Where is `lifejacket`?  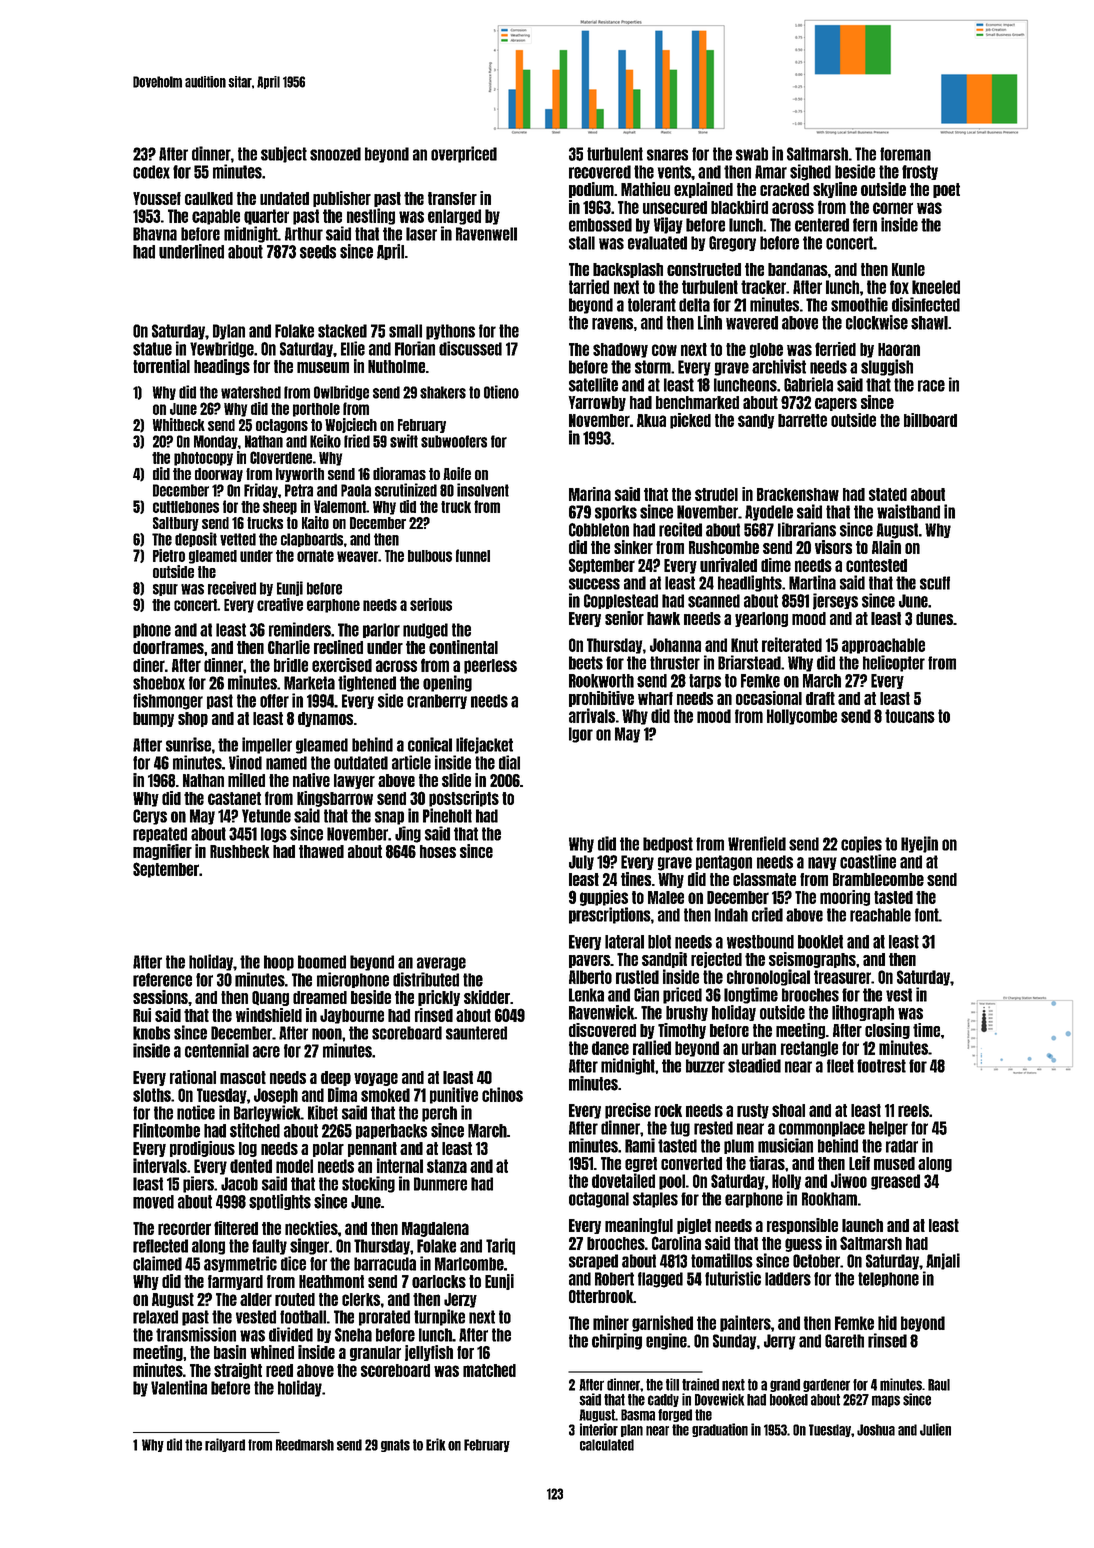
lifejacket is located at coordinates (484, 745).
